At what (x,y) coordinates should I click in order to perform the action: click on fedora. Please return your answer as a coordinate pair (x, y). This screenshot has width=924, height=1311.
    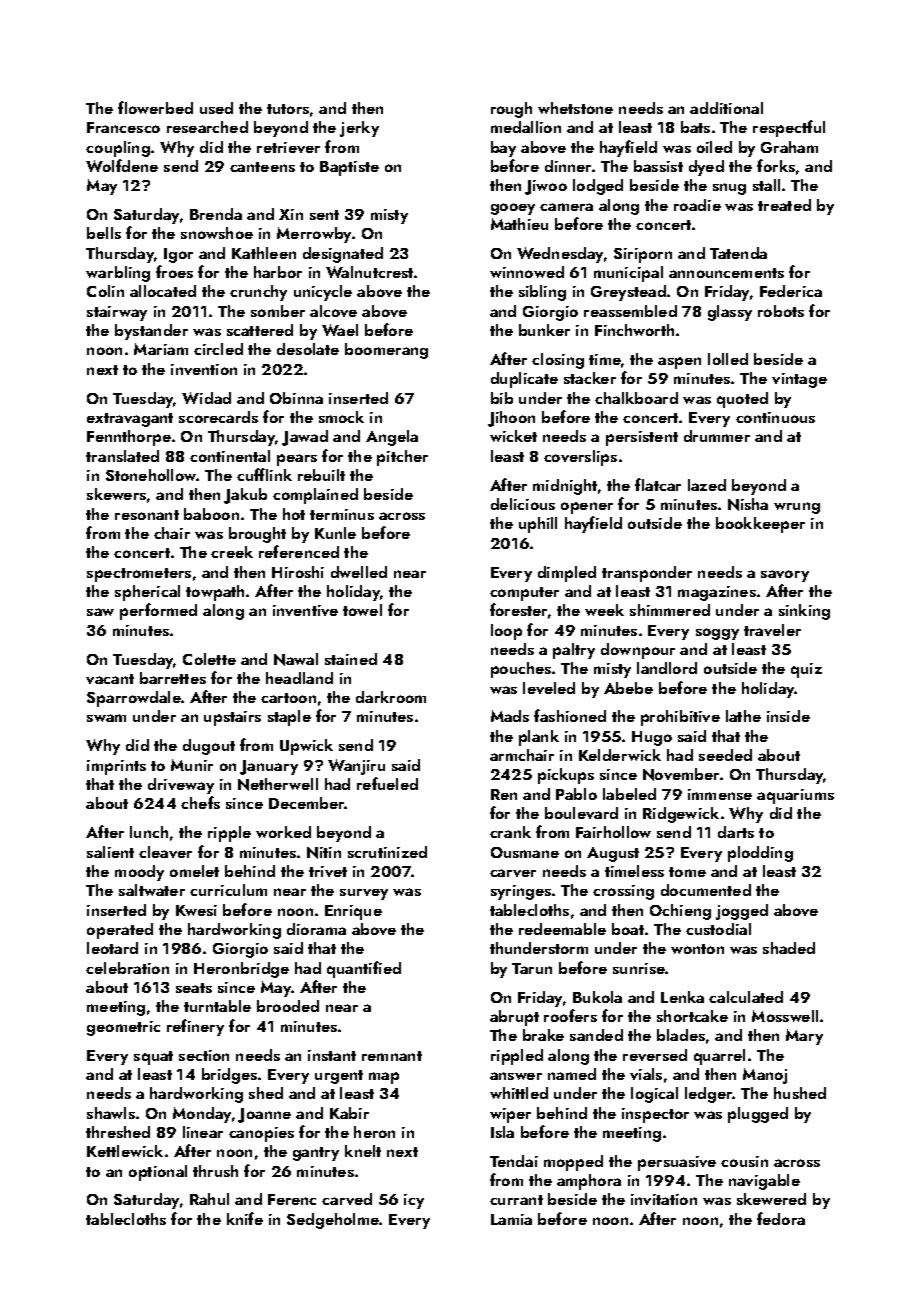
    Looking at the image, I should click on (781, 1218).
